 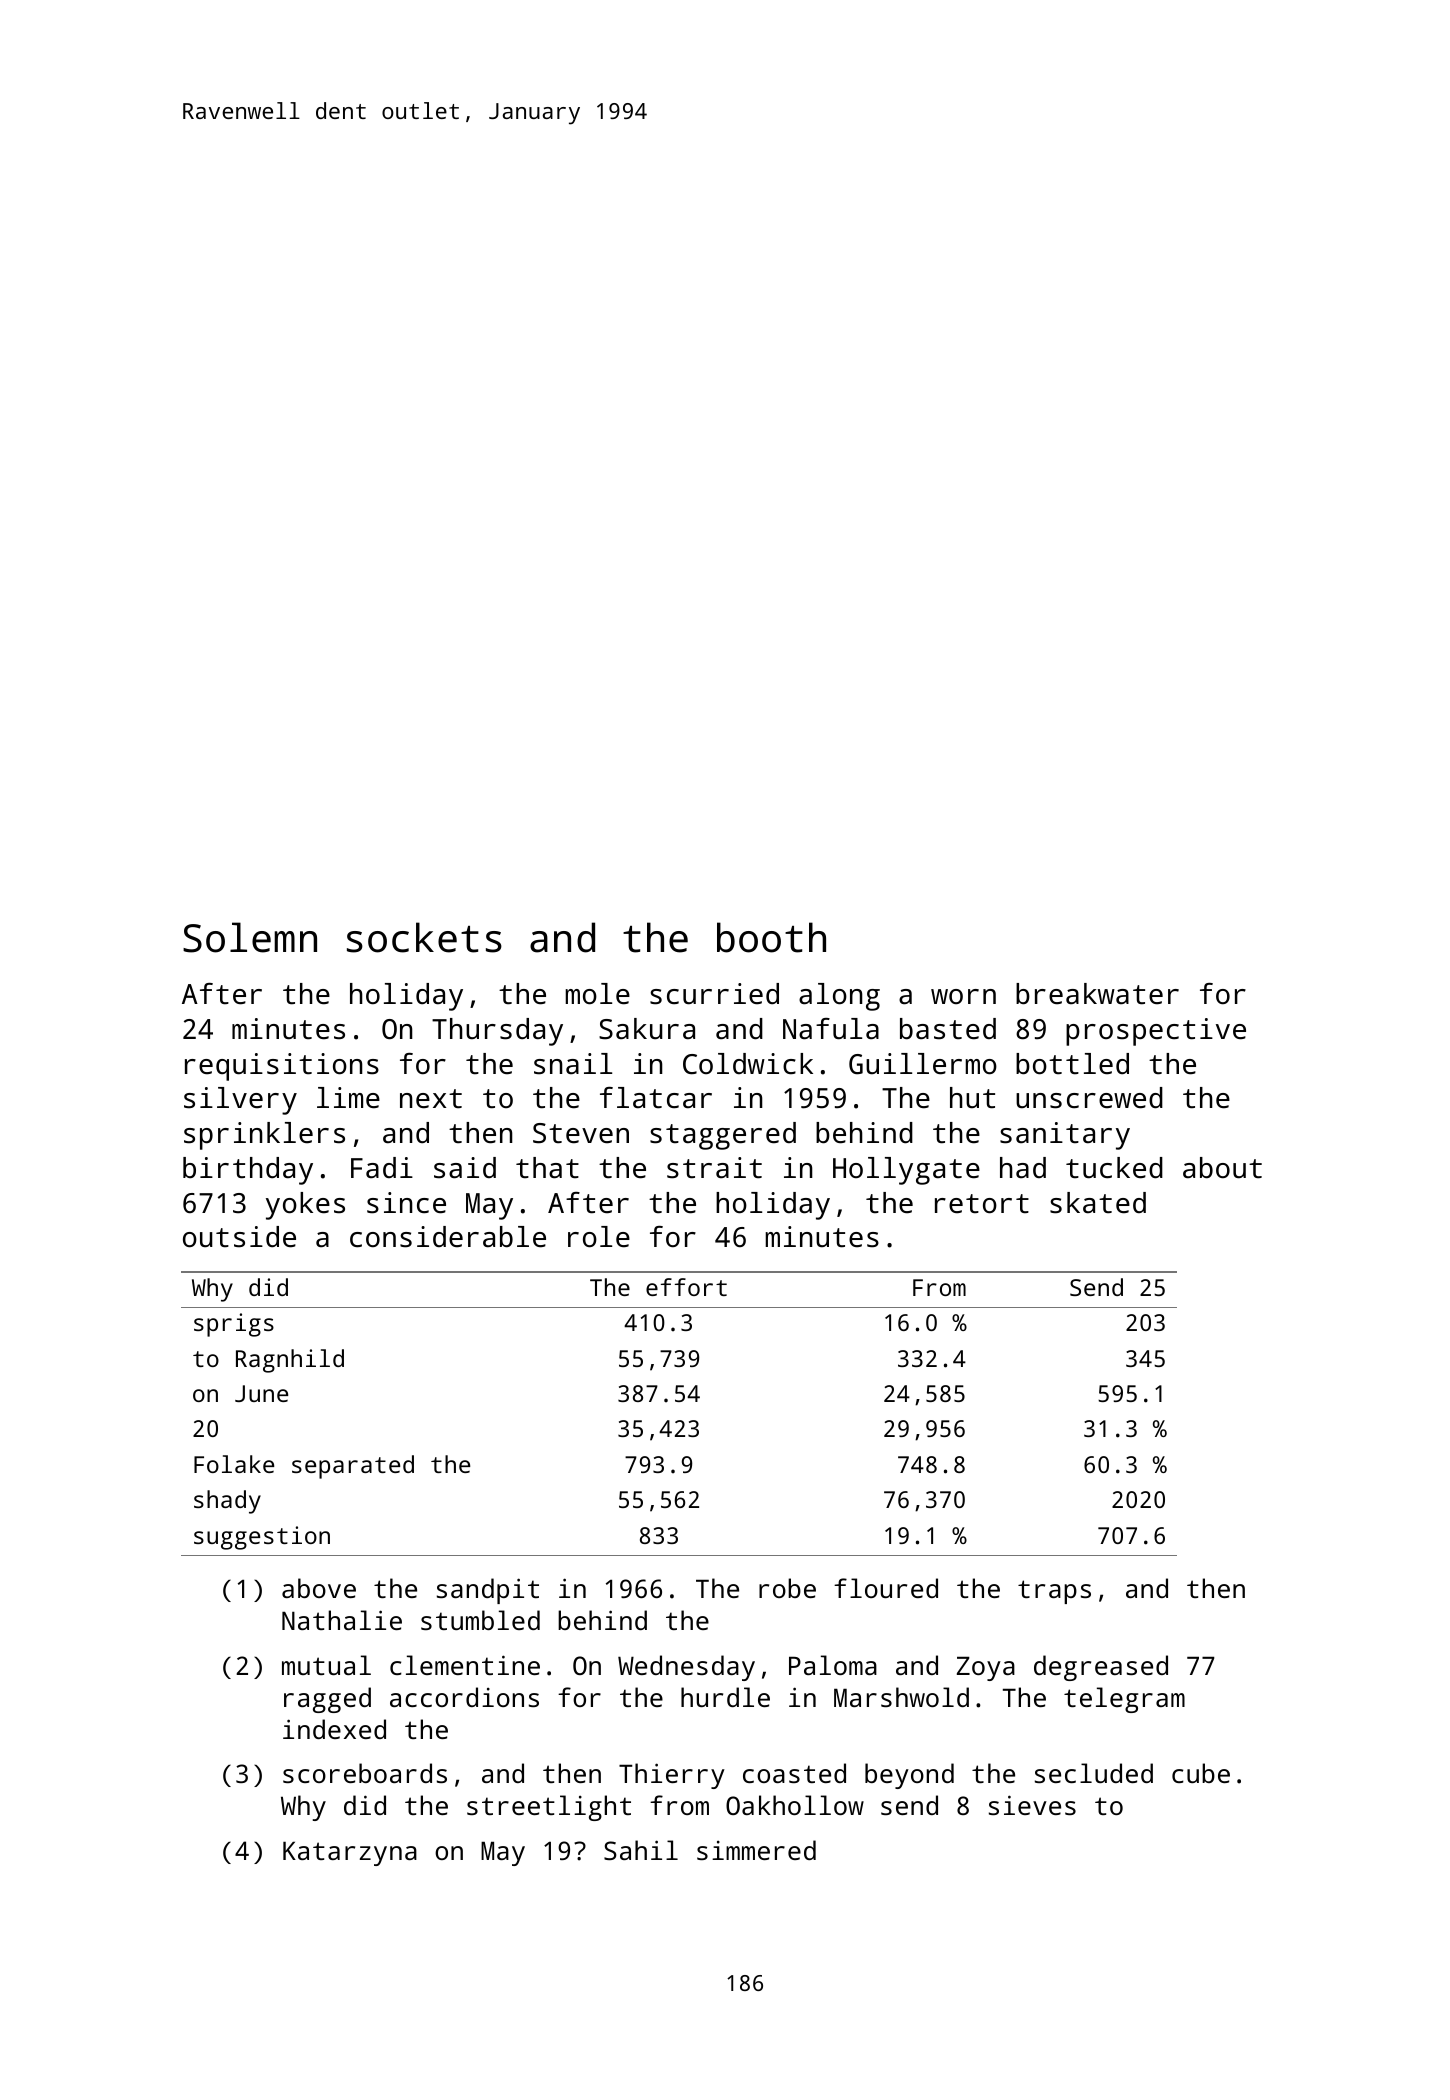 What do you see at coordinates (982, 1204) in the document?
I see `retort` at bounding box center [982, 1204].
